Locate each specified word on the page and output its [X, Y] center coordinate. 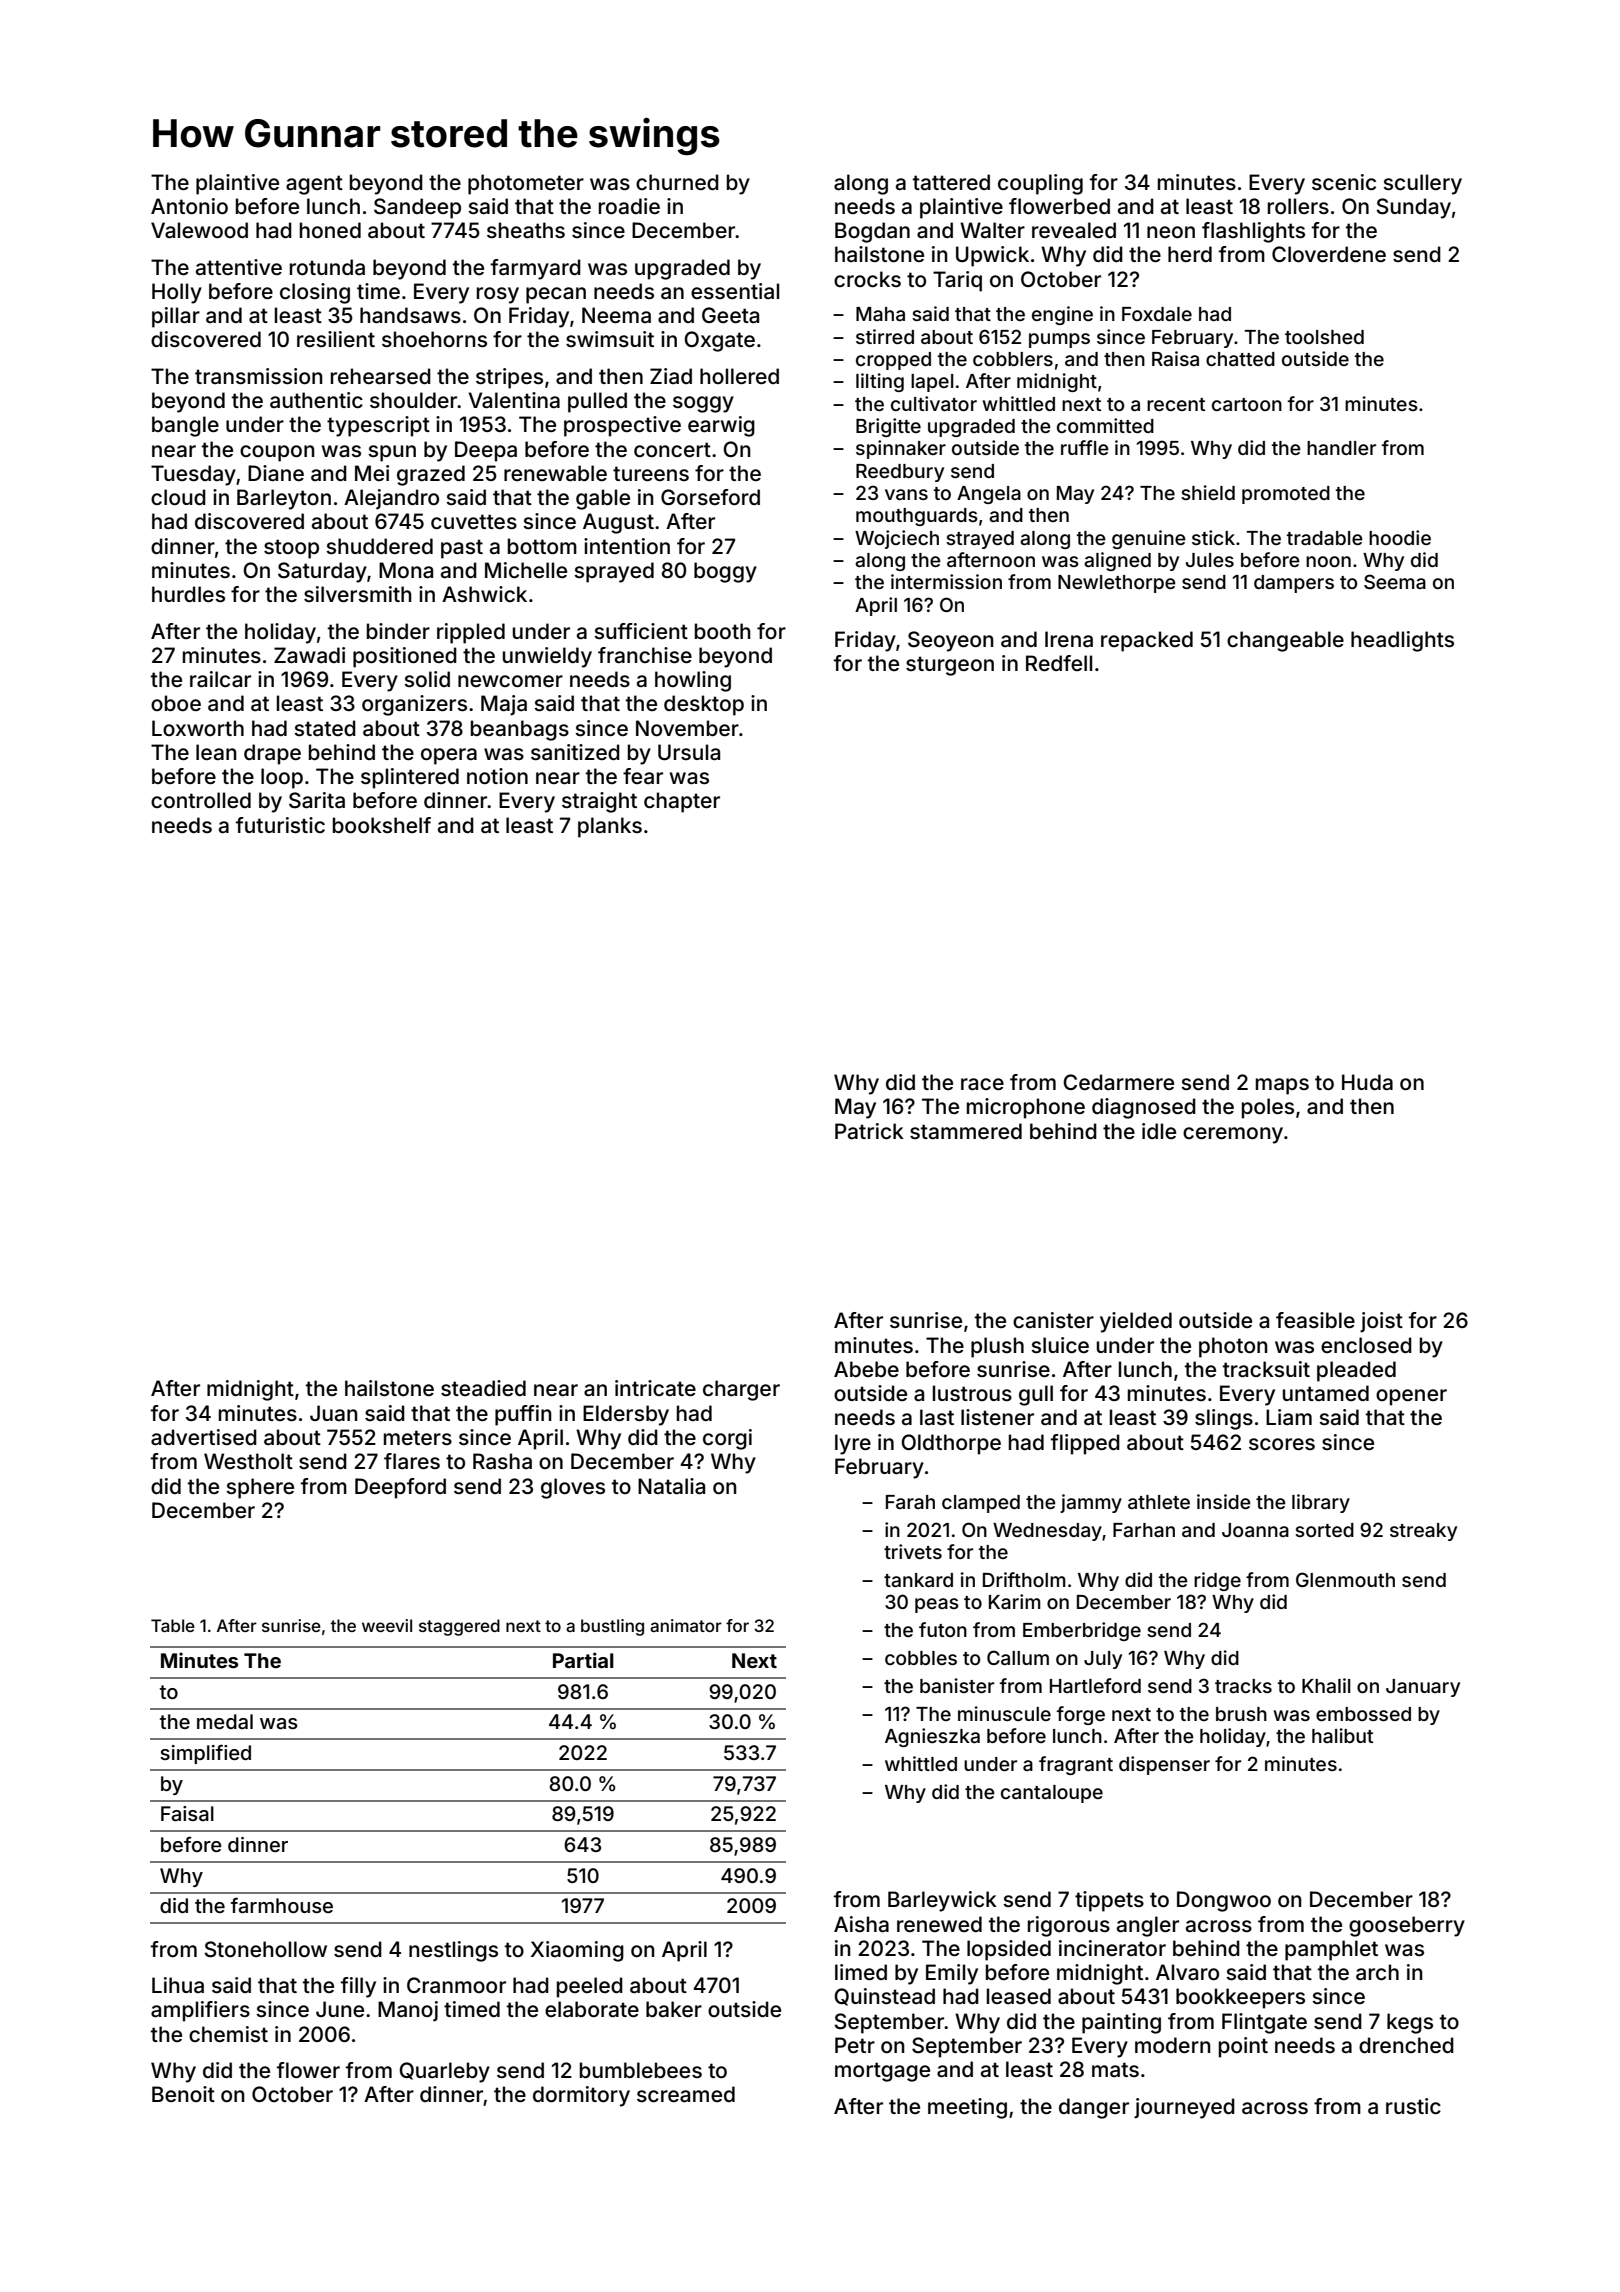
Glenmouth [1345, 1579]
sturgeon [950, 666]
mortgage [882, 2072]
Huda [1367, 1082]
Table [173, 1625]
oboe [176, 703]
